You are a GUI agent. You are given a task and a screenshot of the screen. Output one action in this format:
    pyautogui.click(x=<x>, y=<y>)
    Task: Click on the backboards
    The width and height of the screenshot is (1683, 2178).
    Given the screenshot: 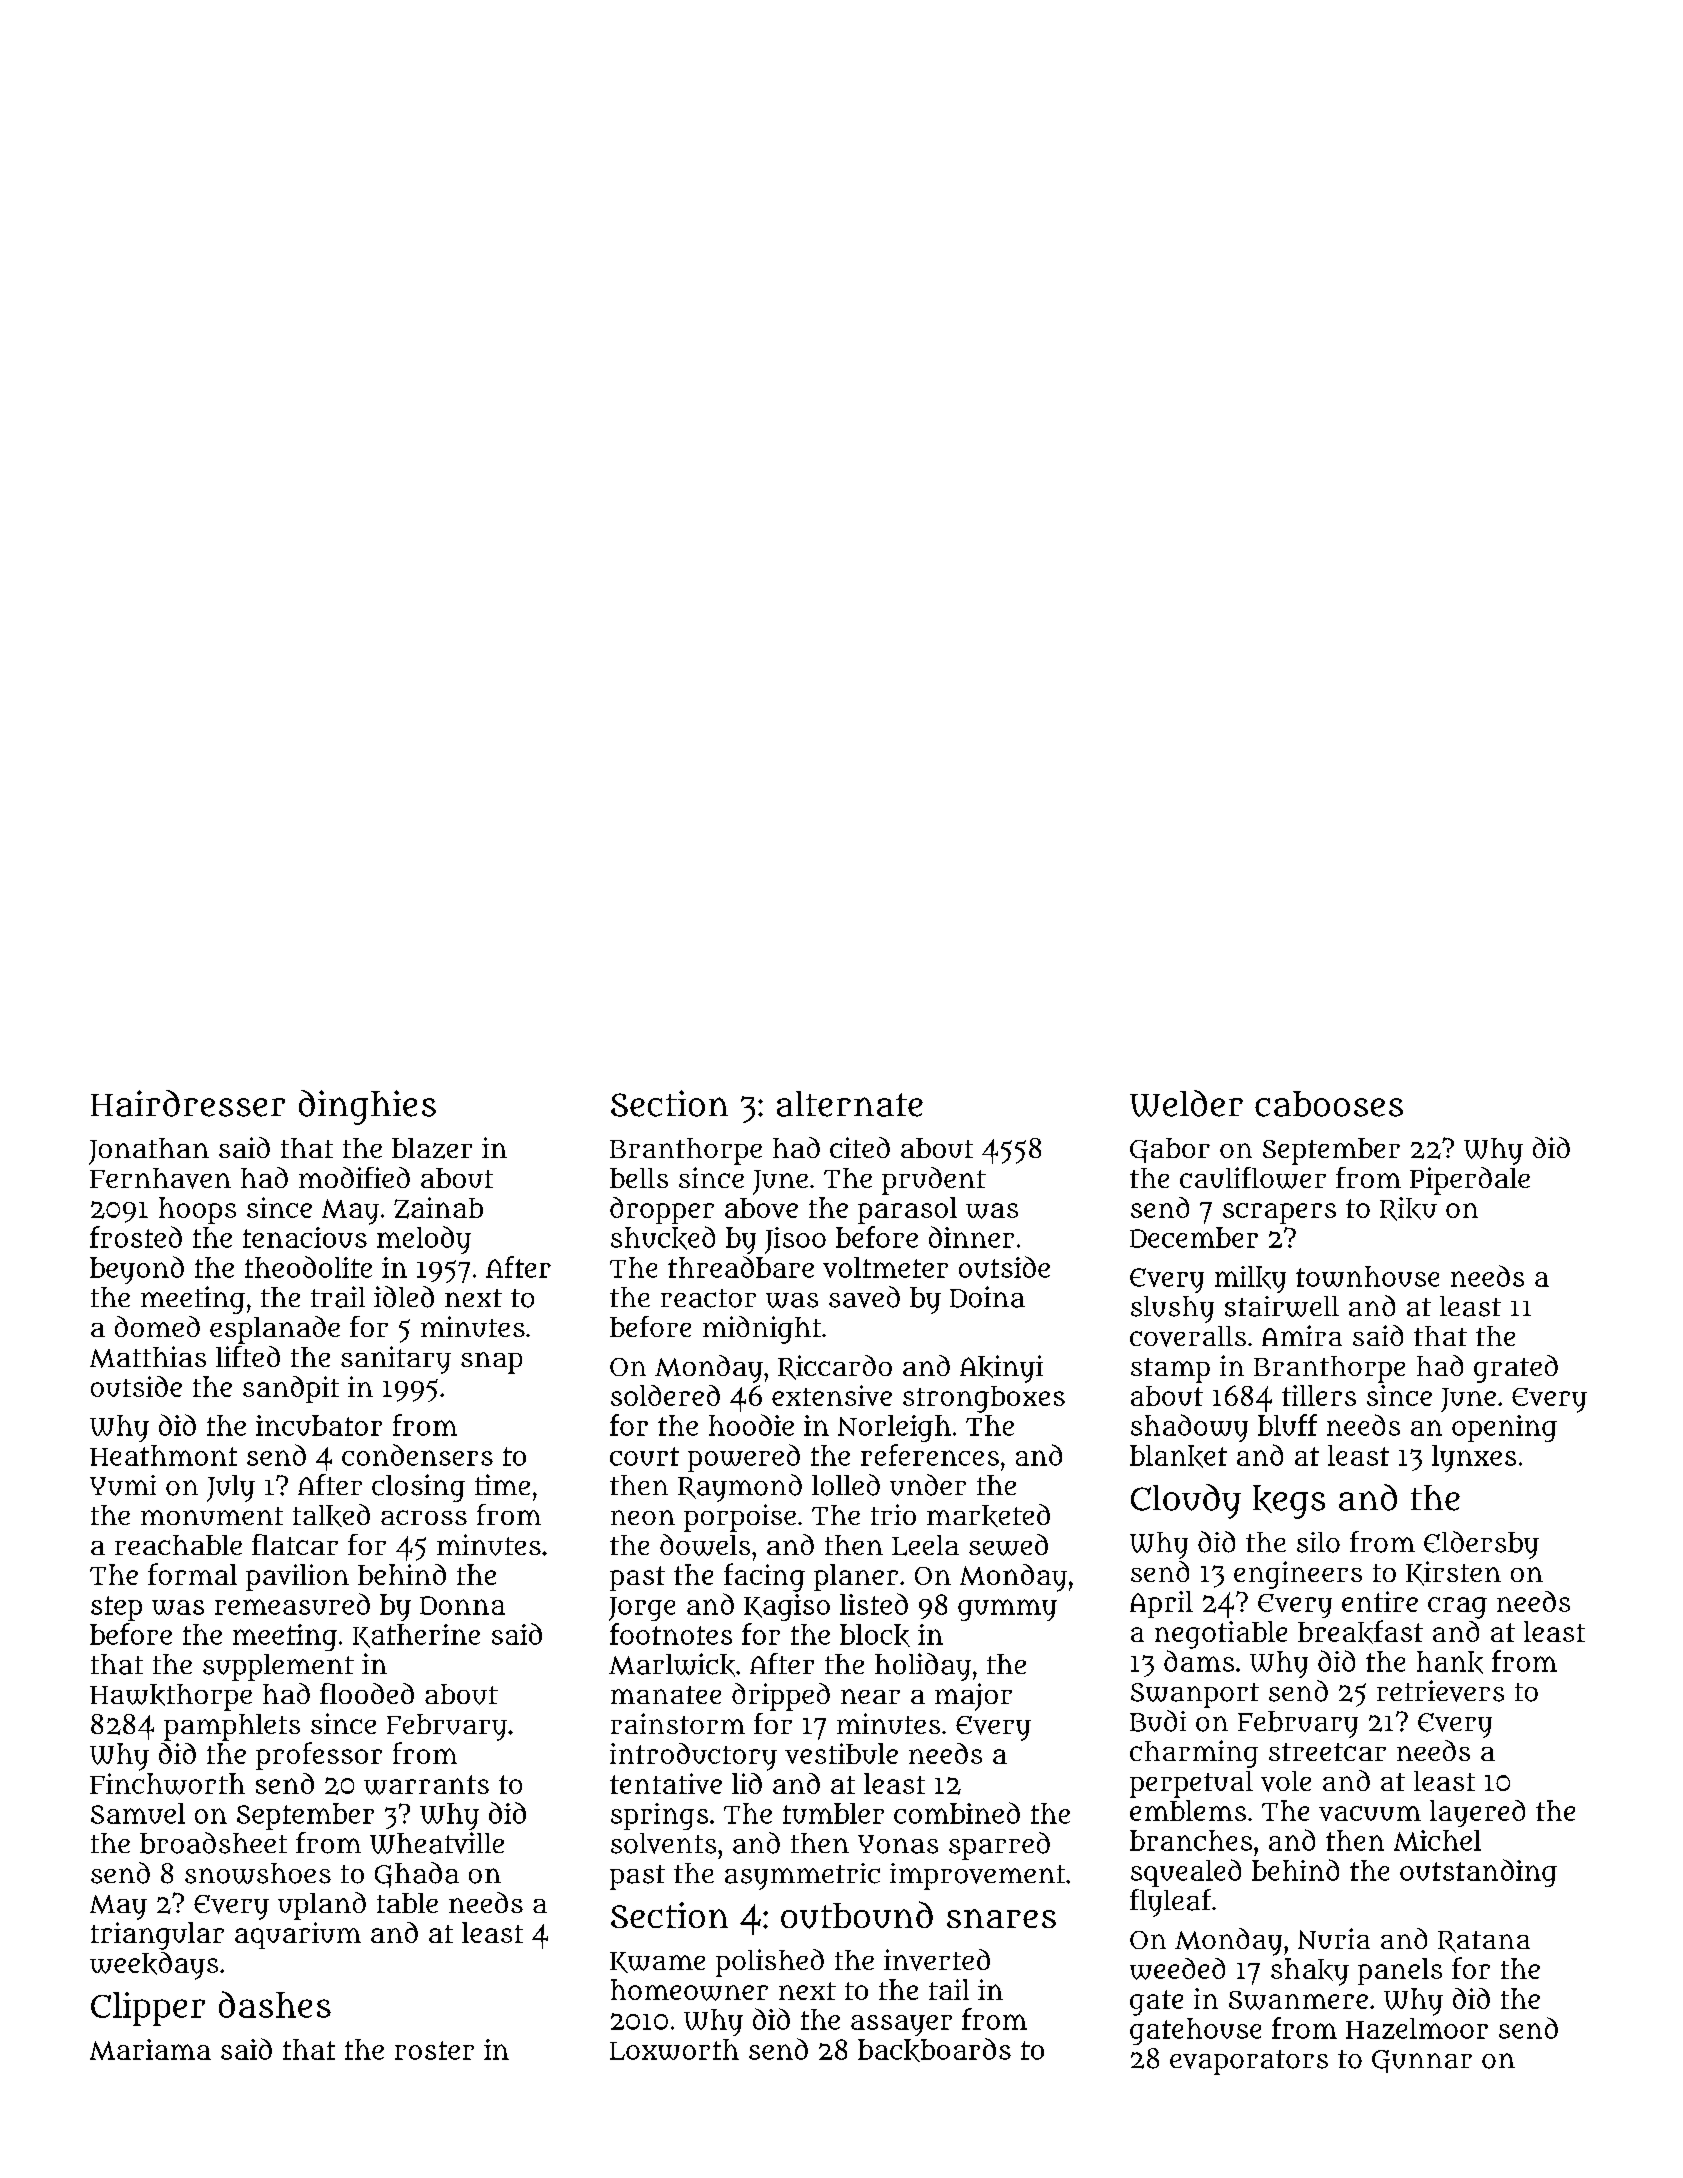 What is the action you would take?
    pyautogui.click(x=934, y=2050)
